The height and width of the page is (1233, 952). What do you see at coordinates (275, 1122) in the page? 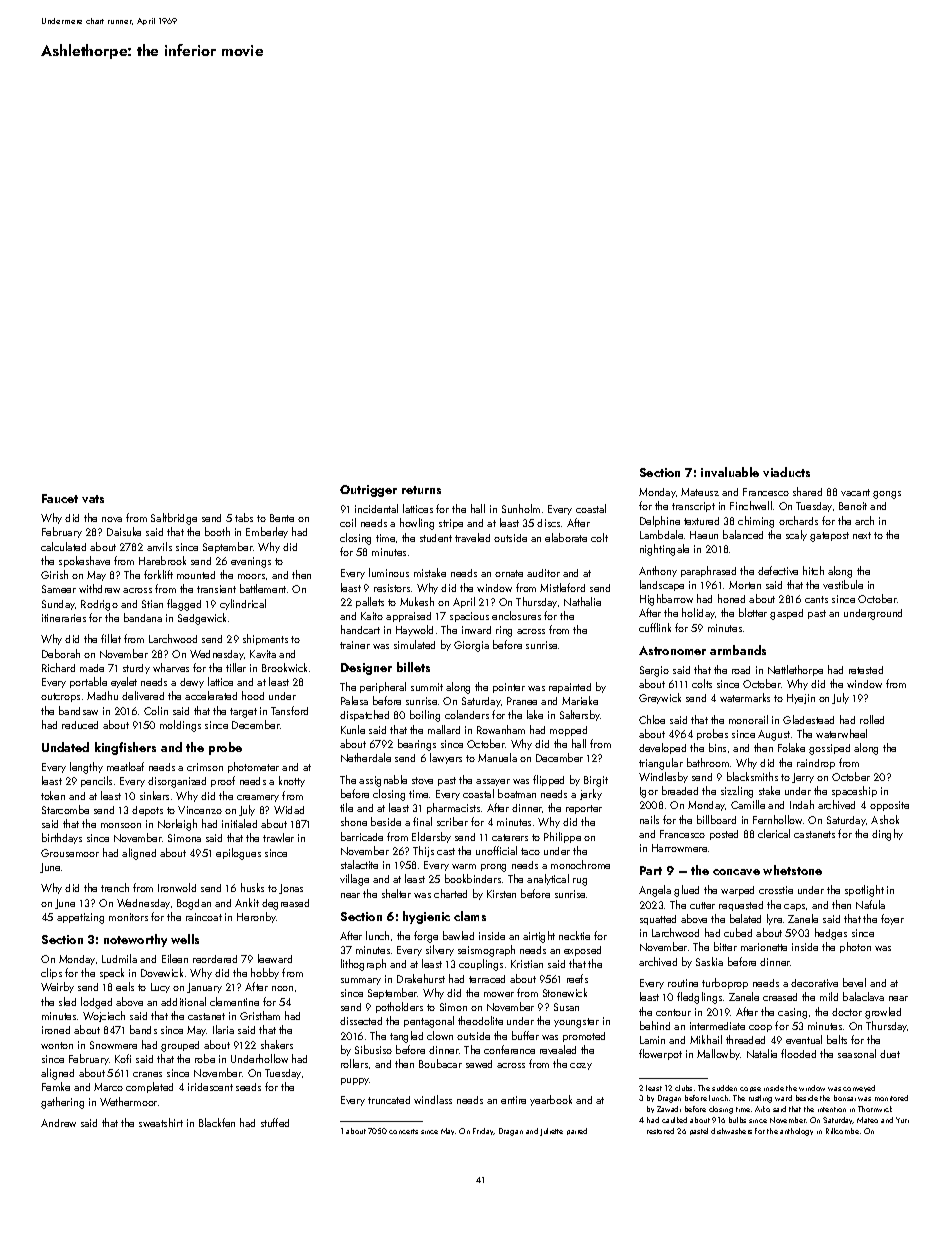
I see `stuffed` at bounding box center [275, 1122].
